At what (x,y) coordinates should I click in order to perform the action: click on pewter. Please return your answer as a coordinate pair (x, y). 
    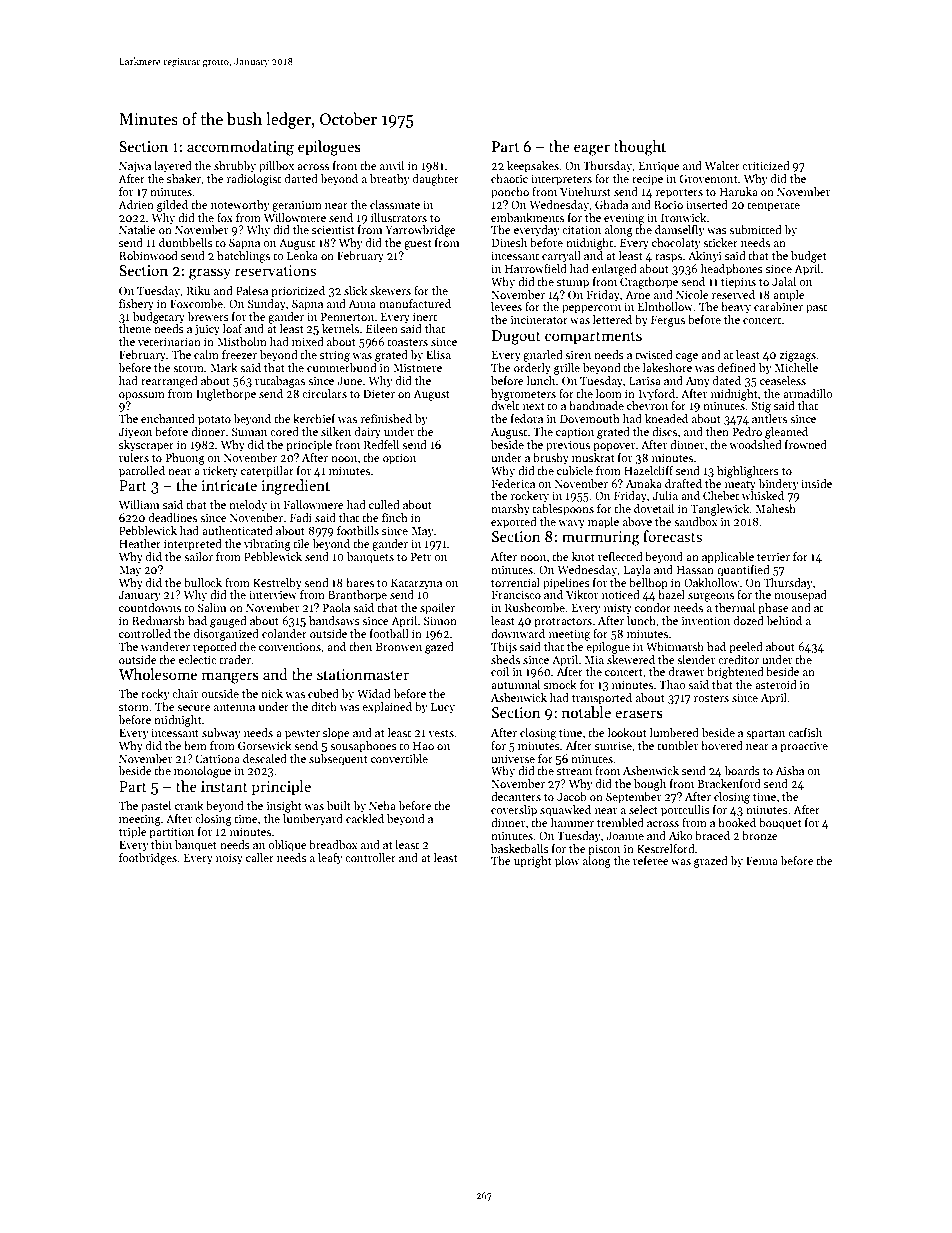
    Looking at the image, I should click on (302, 735).
